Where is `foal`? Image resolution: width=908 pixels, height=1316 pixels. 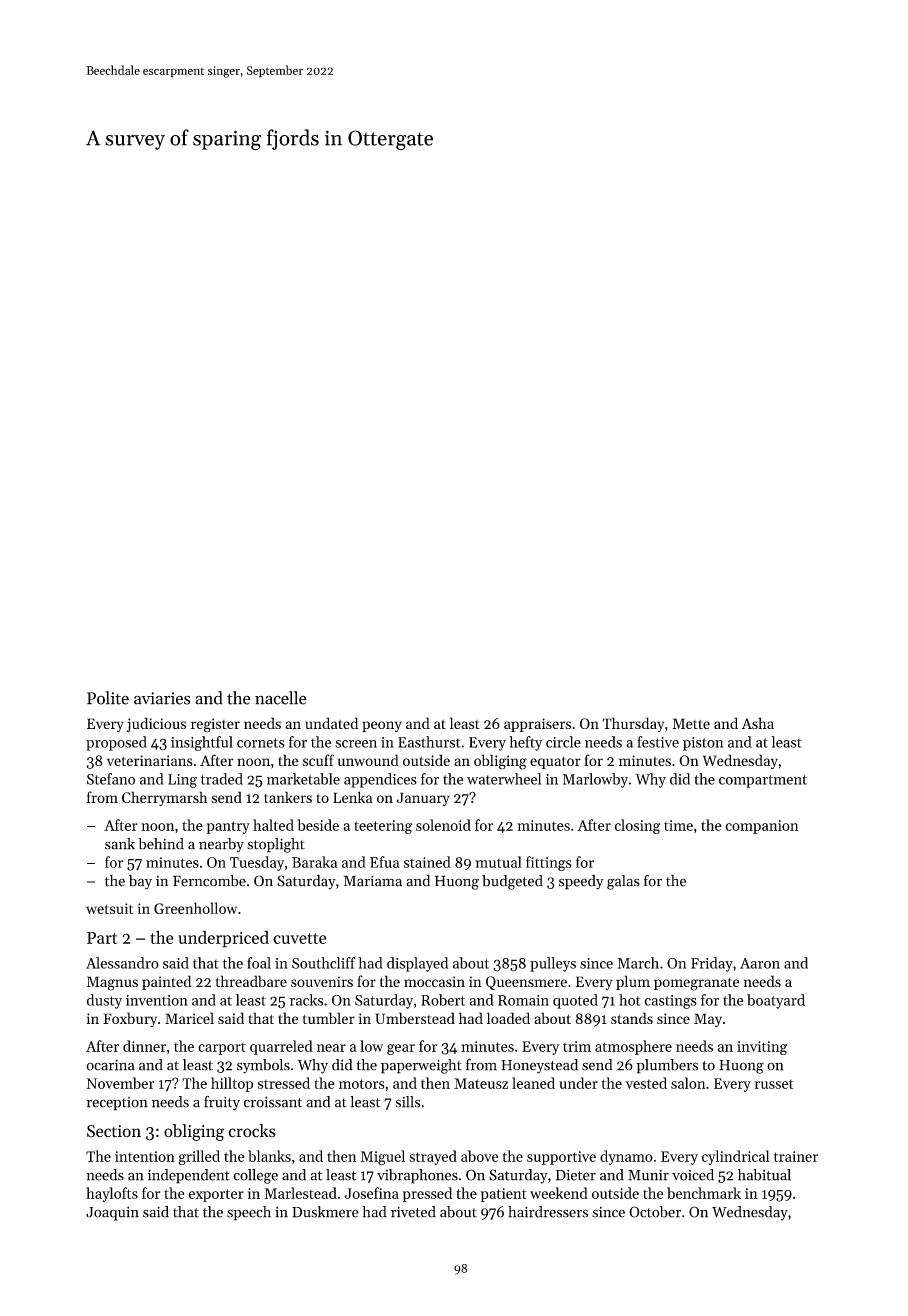
foal is located at coordinates (259, 963).
